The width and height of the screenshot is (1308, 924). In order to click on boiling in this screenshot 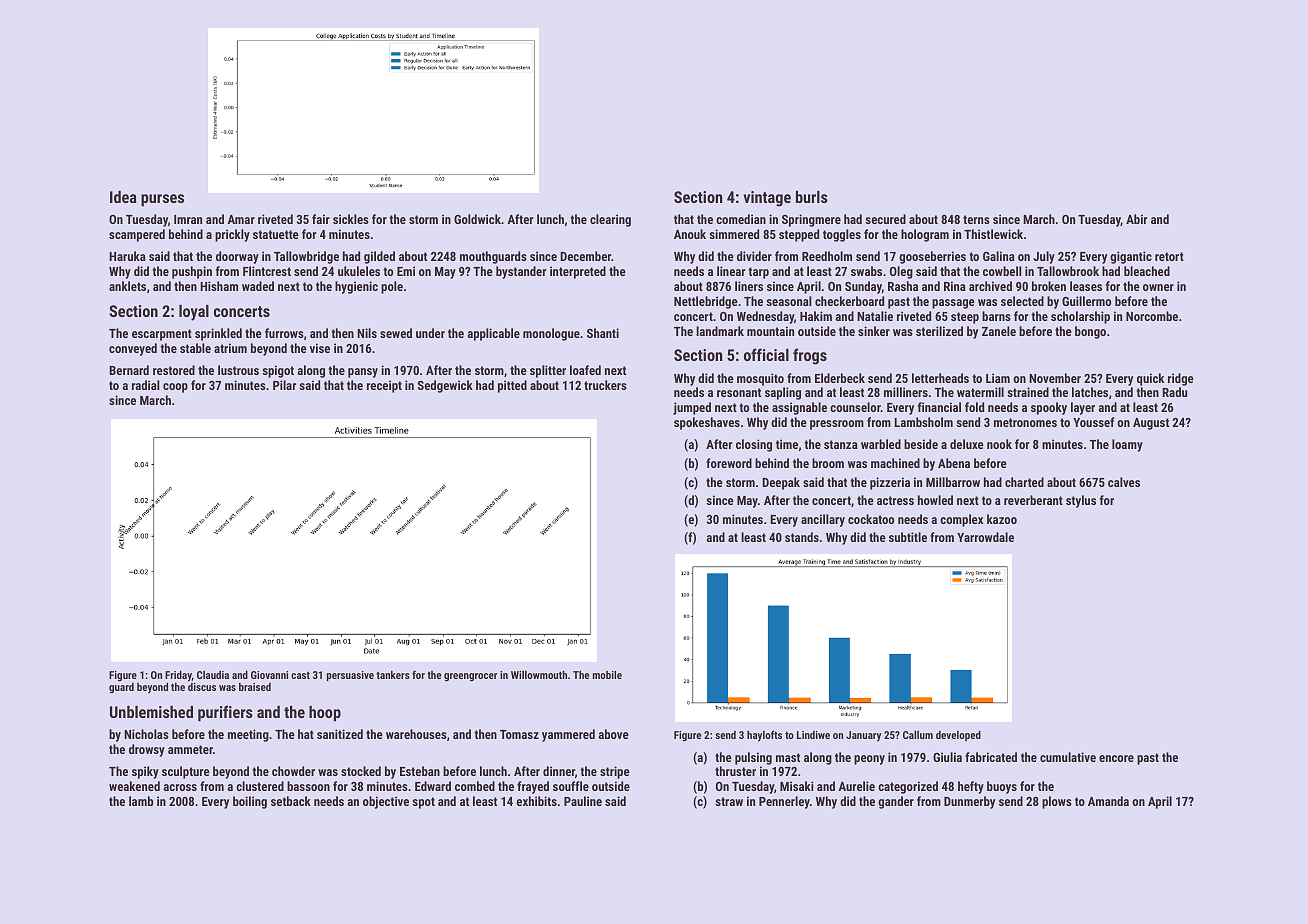, I will do `click(250, 802)`.
